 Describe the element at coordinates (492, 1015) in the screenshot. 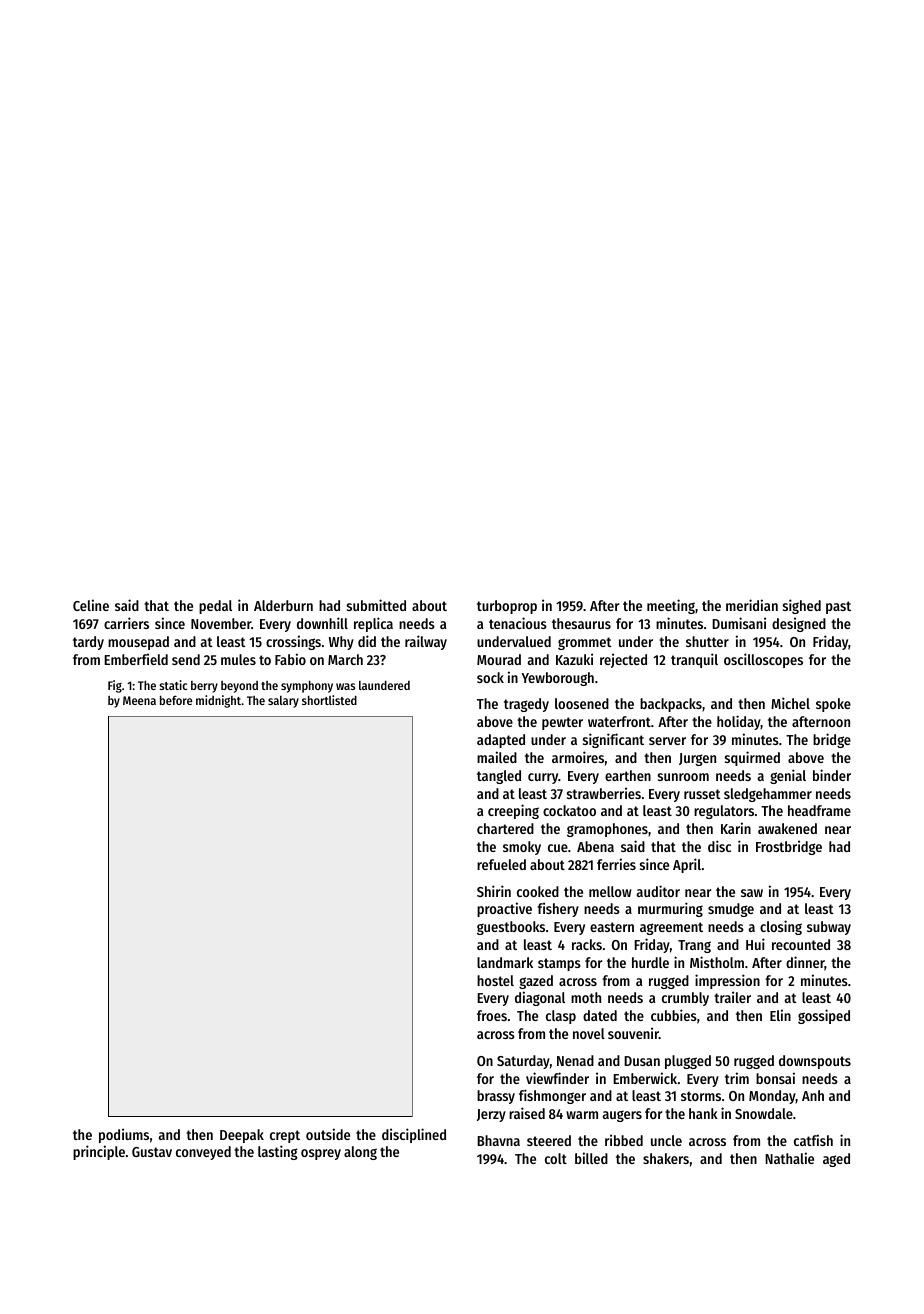

I see `froes` at that location.
